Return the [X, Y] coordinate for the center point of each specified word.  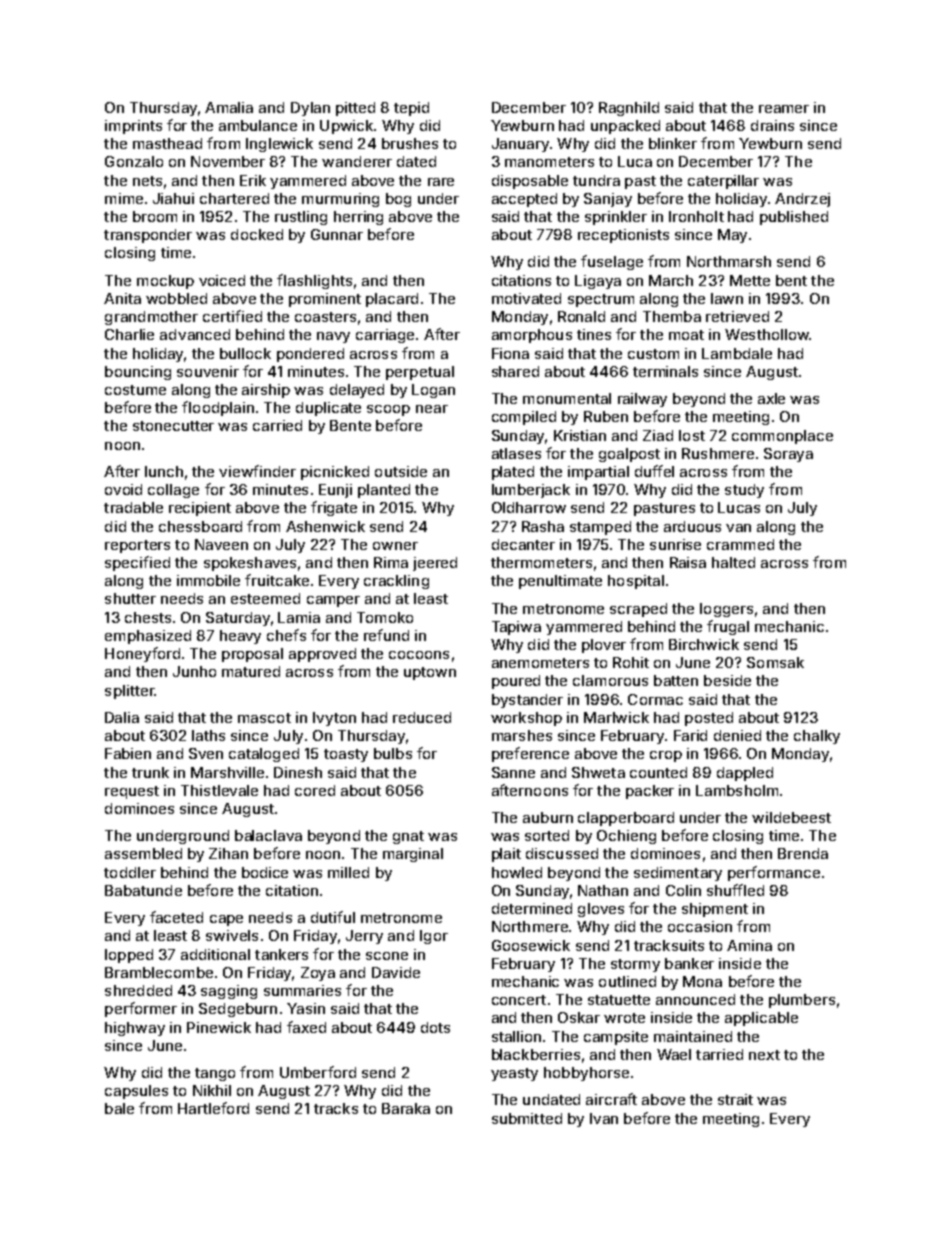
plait [506, 855]
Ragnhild [629, 109]
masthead [167, 143]
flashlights [314, 281]
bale [119, 1108]
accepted [524, 200]
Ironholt [696, 216]
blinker [673, 143]
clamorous [610, 680]
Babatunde [143, 890]
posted [709, 719]
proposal [252, 655]
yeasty [514, 1074]
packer [650, 792]
